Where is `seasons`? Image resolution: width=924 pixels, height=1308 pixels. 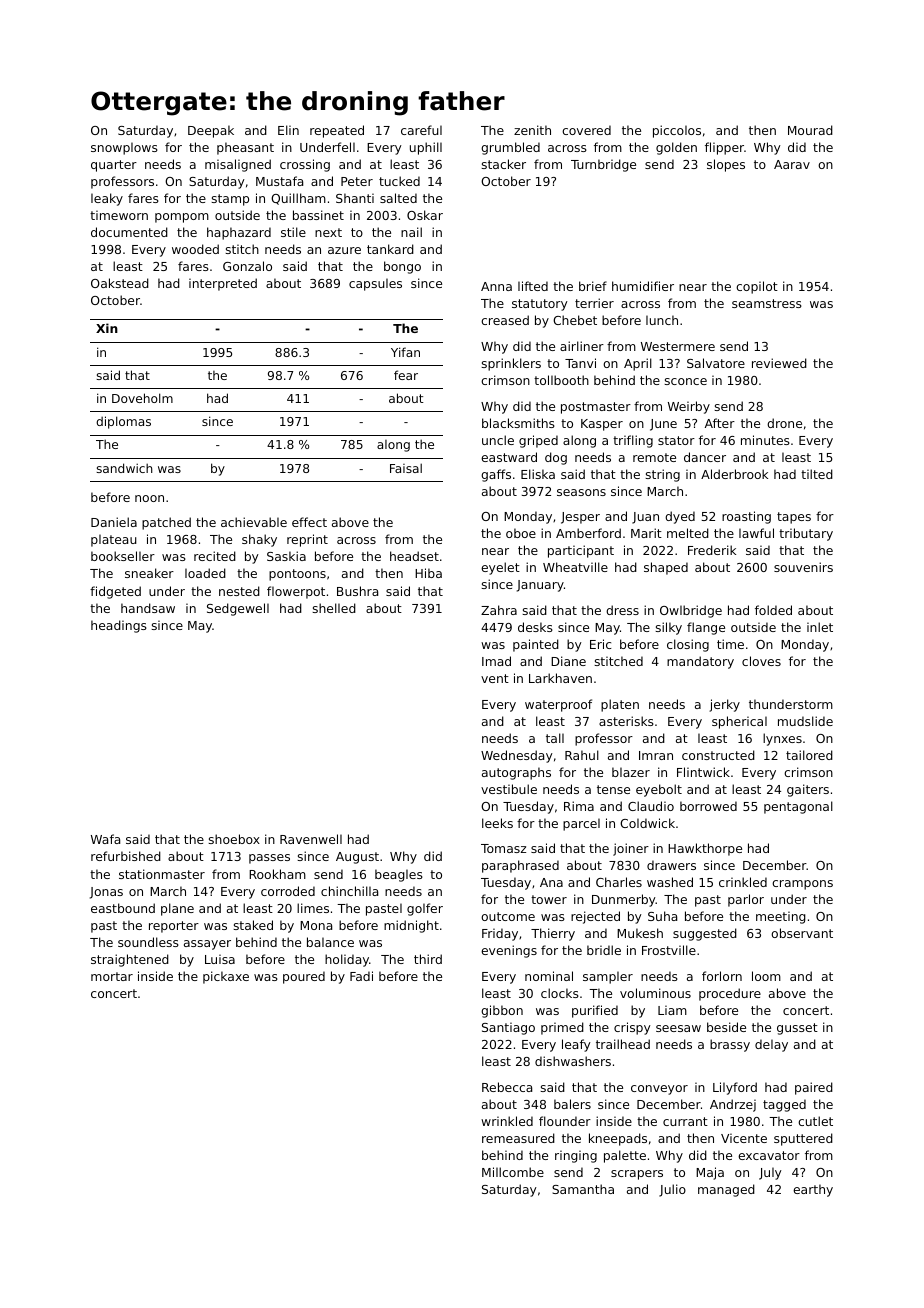 seasons is located at coordinates (581, 492).
